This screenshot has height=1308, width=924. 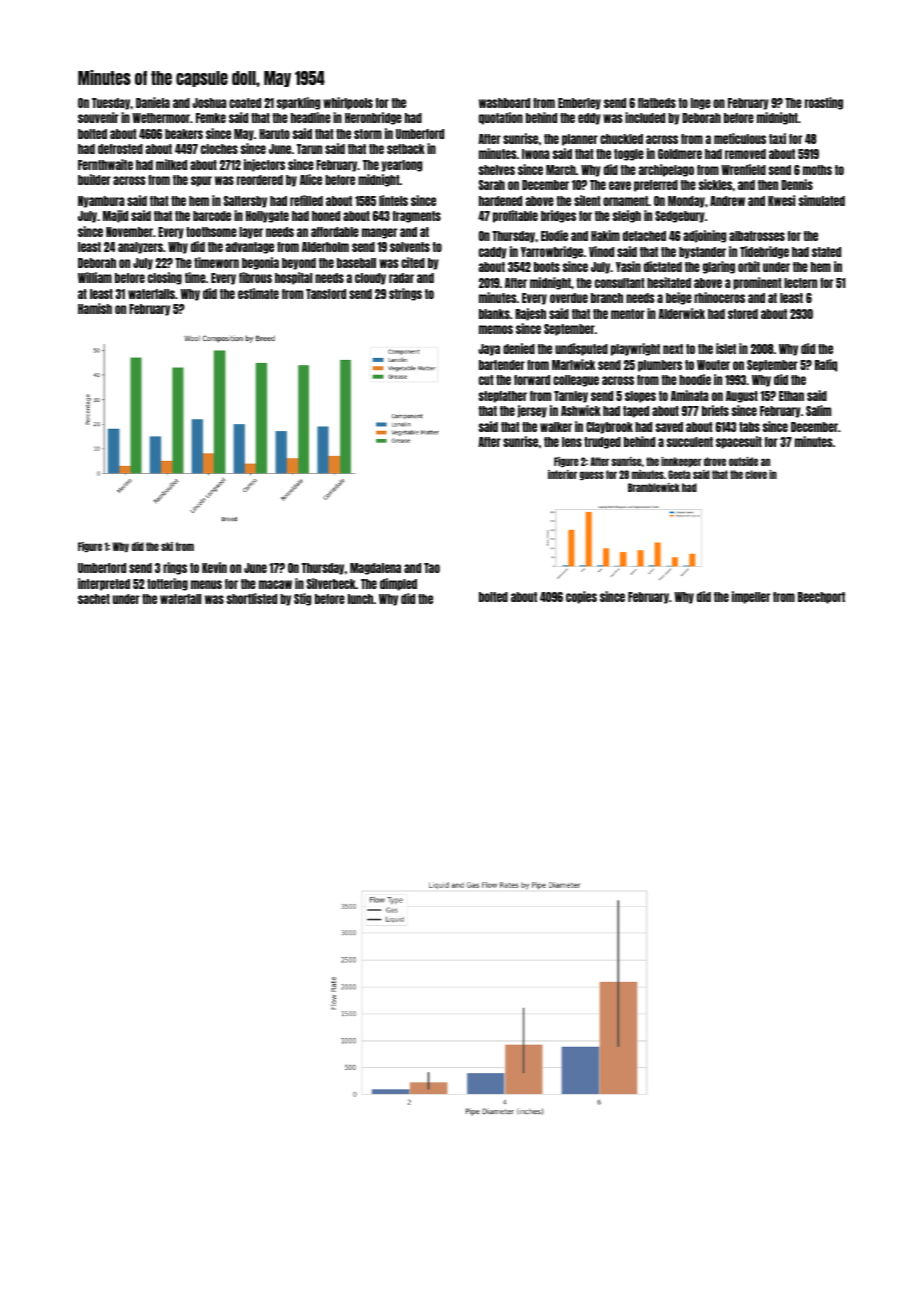 I want to click on Tarun, so click(x=309, y=149).
